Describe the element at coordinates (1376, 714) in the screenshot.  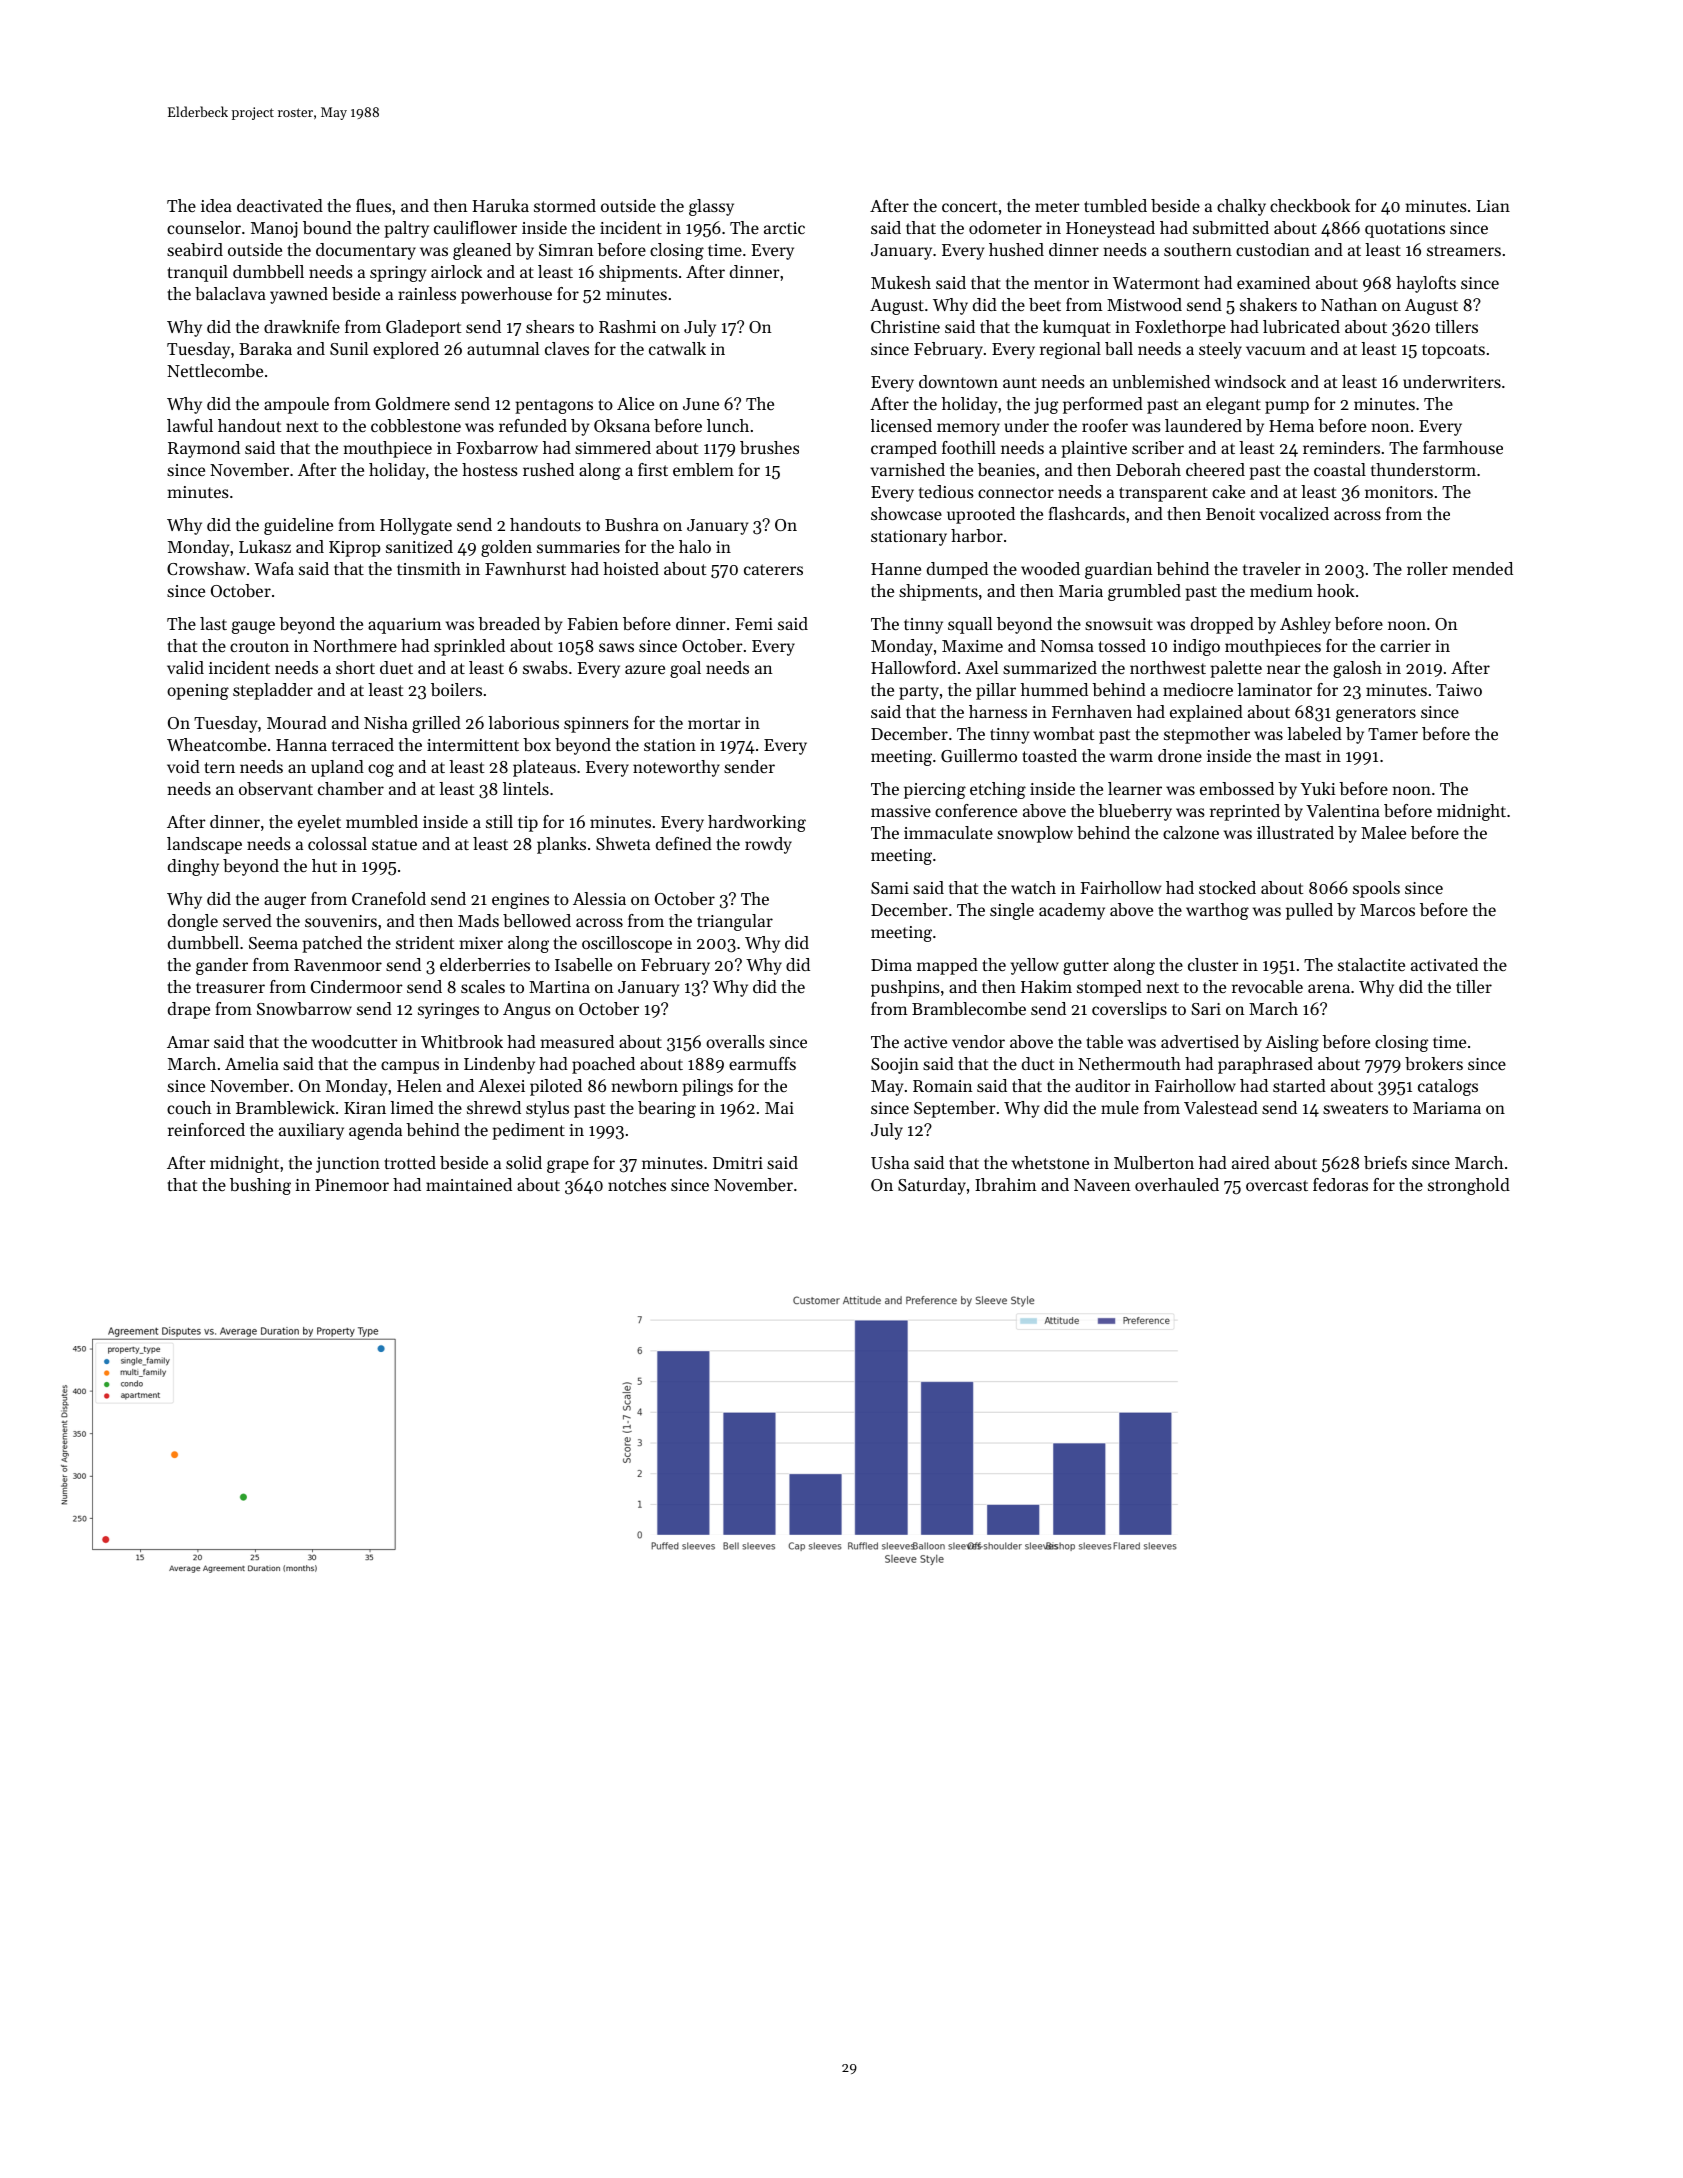
I see `generators` at that location.
